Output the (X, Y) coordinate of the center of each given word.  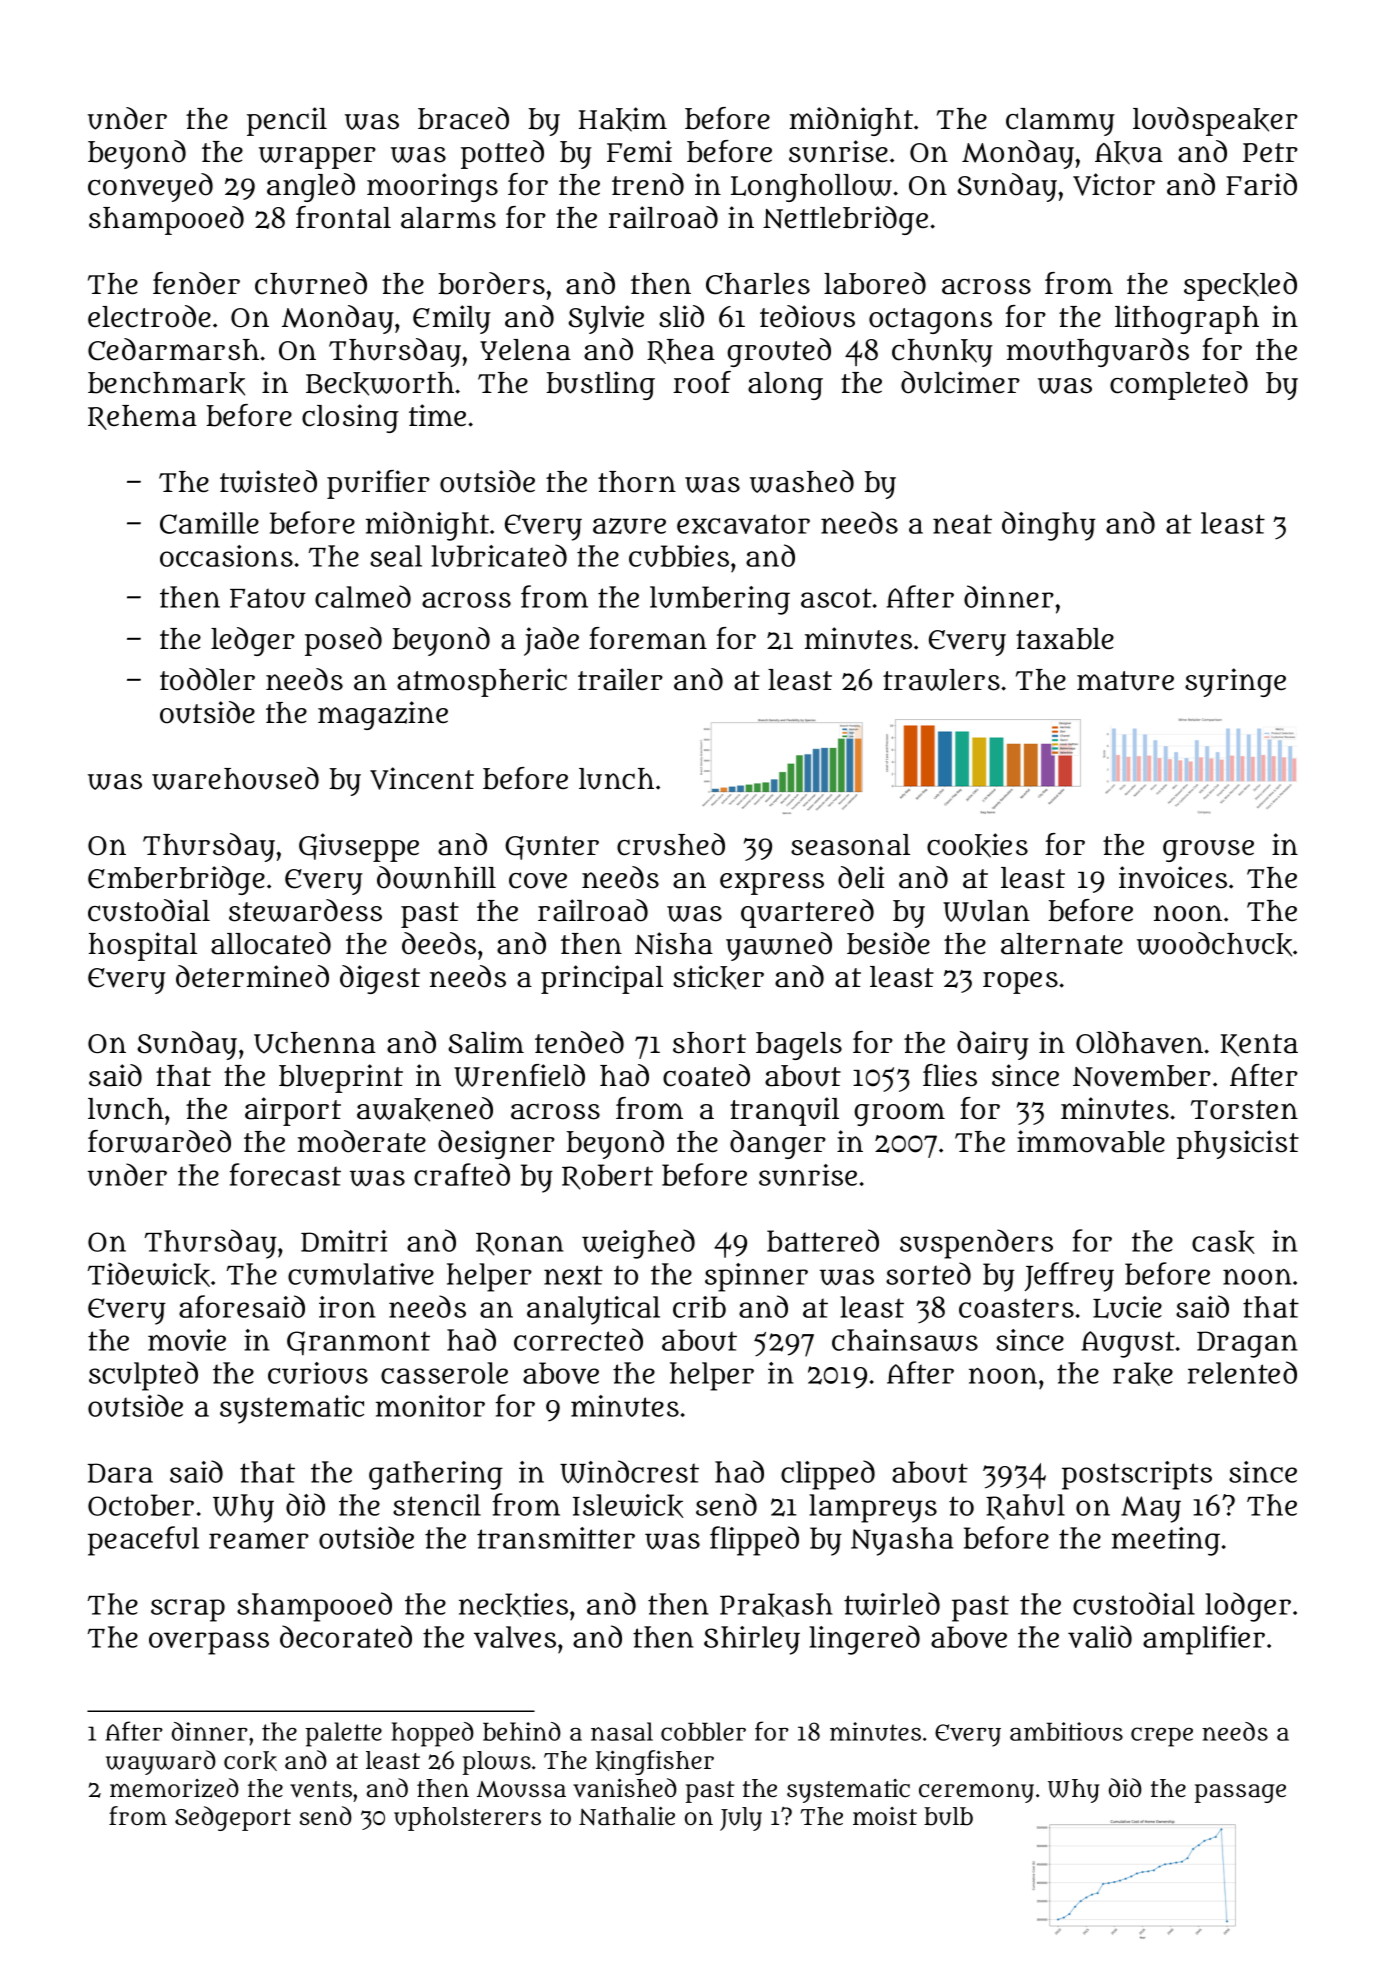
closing (350, 418)
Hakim (623, 119)
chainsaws (905, 1340)
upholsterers (467, 1819)
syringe (1235, 682)
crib (699, 1307)
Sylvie (606, 319)
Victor (1114, 184)
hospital (143, 946)
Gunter (552, 848)
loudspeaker (1215, 121)
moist (885, 1816)
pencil (287, 121)
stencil (437, 1505)
